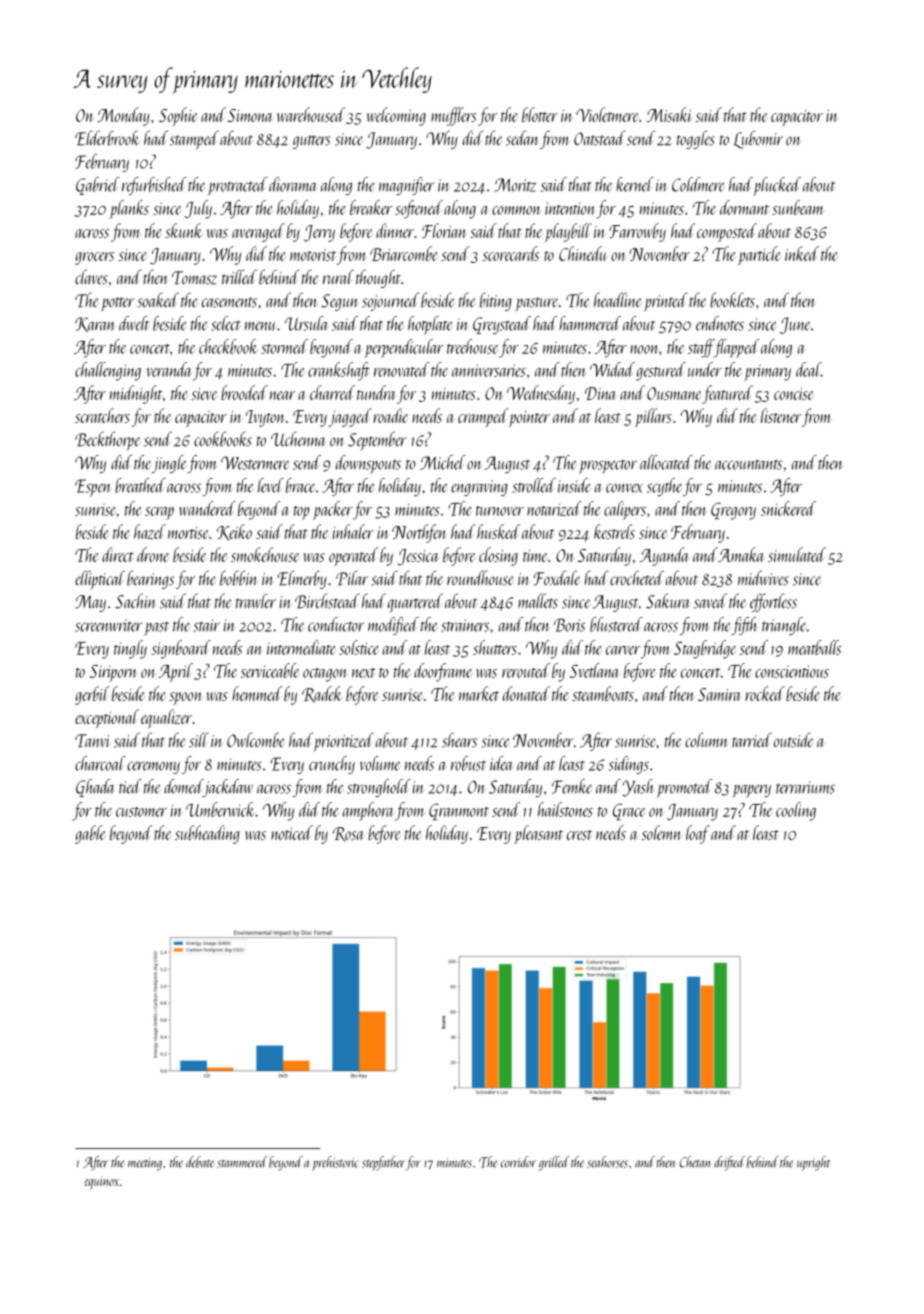 This screenshot has width=924, height=1314. Describe the element at coordinates (570, 208) in the screenshot. I see `intention` at that location.
